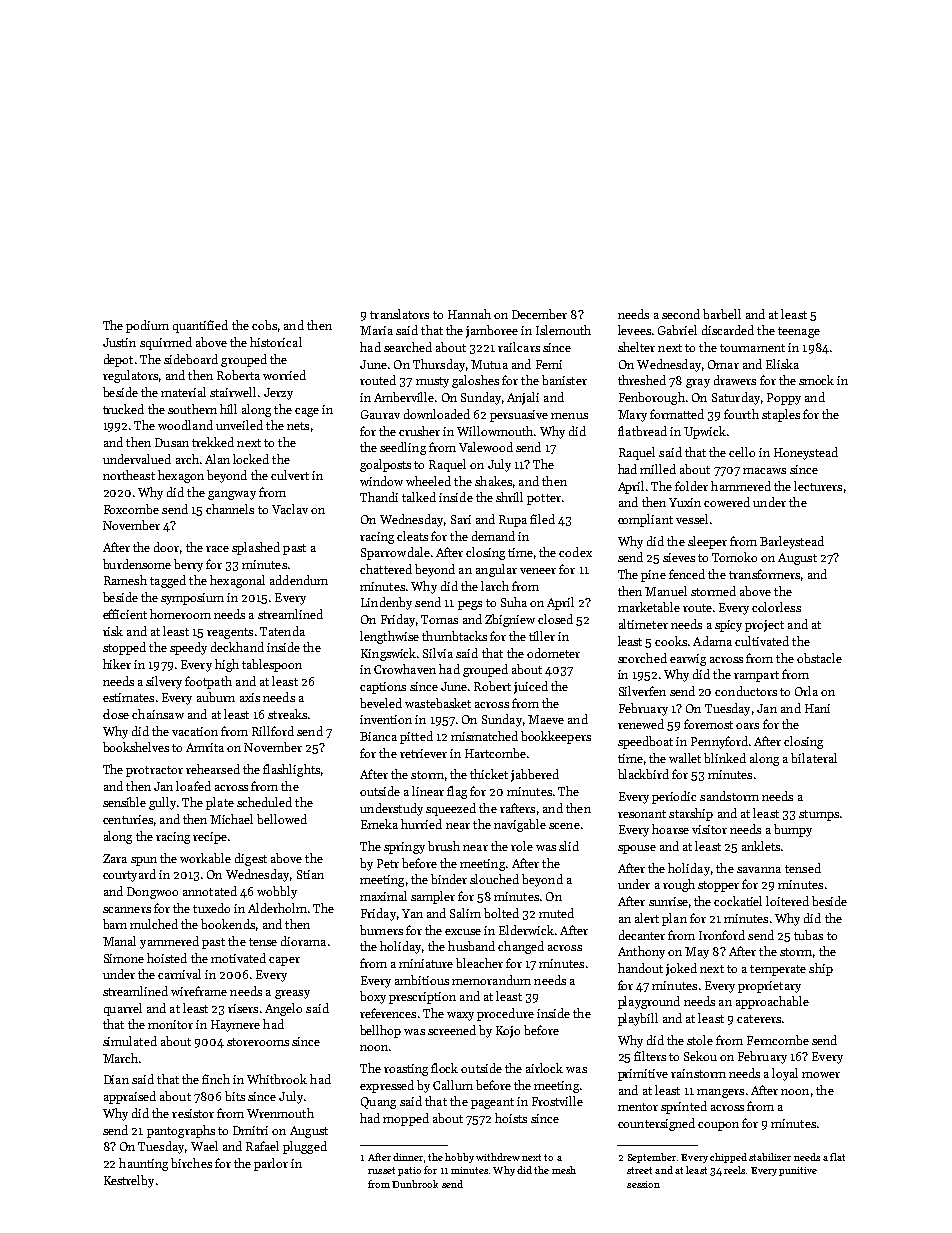 This image has height=1233, width=952. Describe the element at coordinates (204, 1146) in the image. I see `Wael` at that location.
